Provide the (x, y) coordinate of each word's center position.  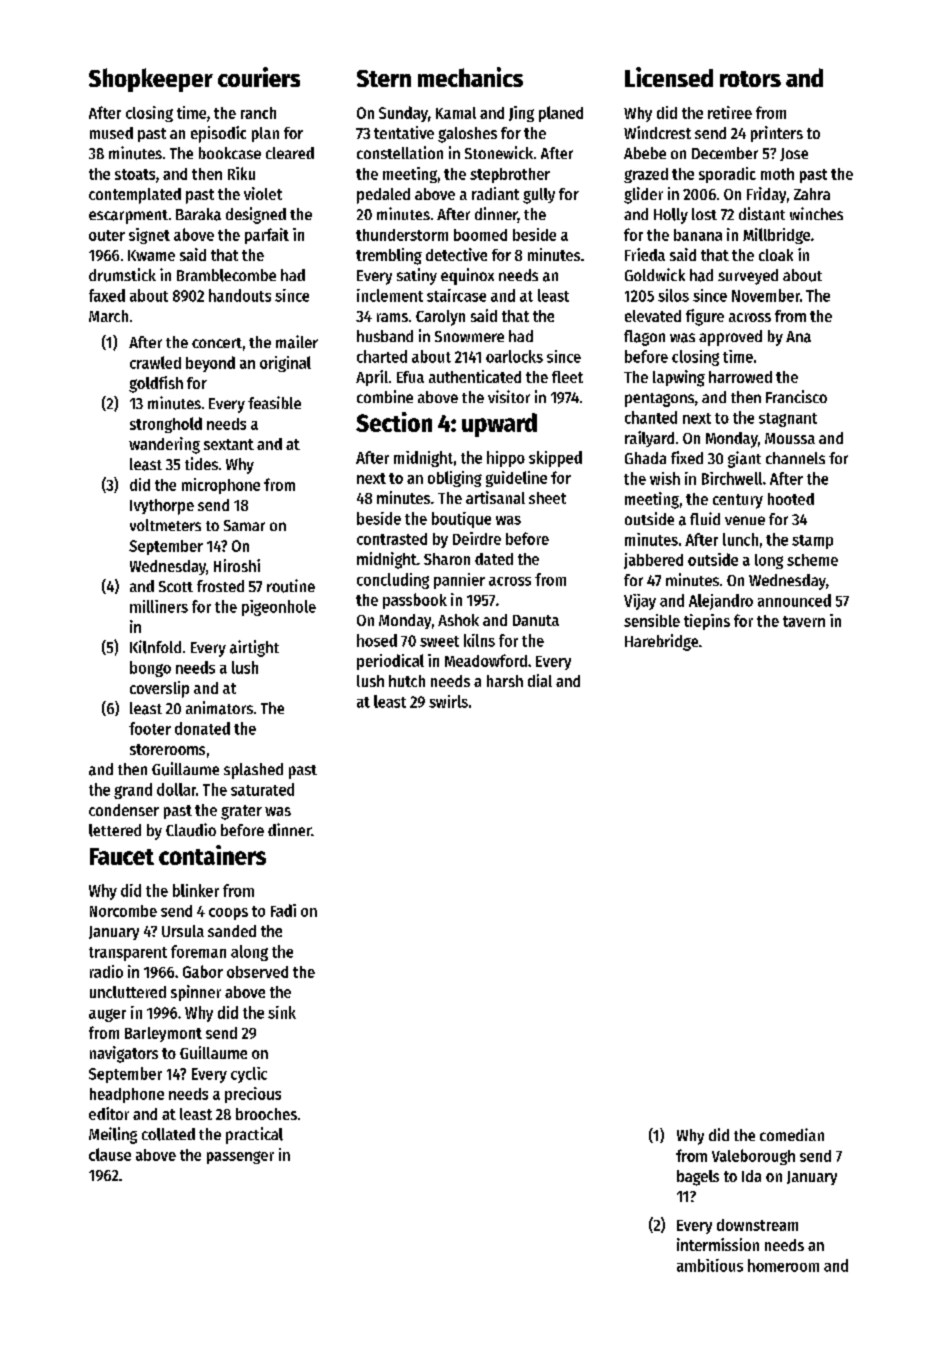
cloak (776, 255)
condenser (124, 810)
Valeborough (753, 1157)
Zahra (812, 194)
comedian (792, 1134)
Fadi (283, 910)
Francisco (796, 396)
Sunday (403, 114)
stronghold (166, 425)
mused (111, 133)
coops (228, 914)
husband (385, 336)
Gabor (203, 971)
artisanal (495, 497)
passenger (240, 1157)
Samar (244, 525)
